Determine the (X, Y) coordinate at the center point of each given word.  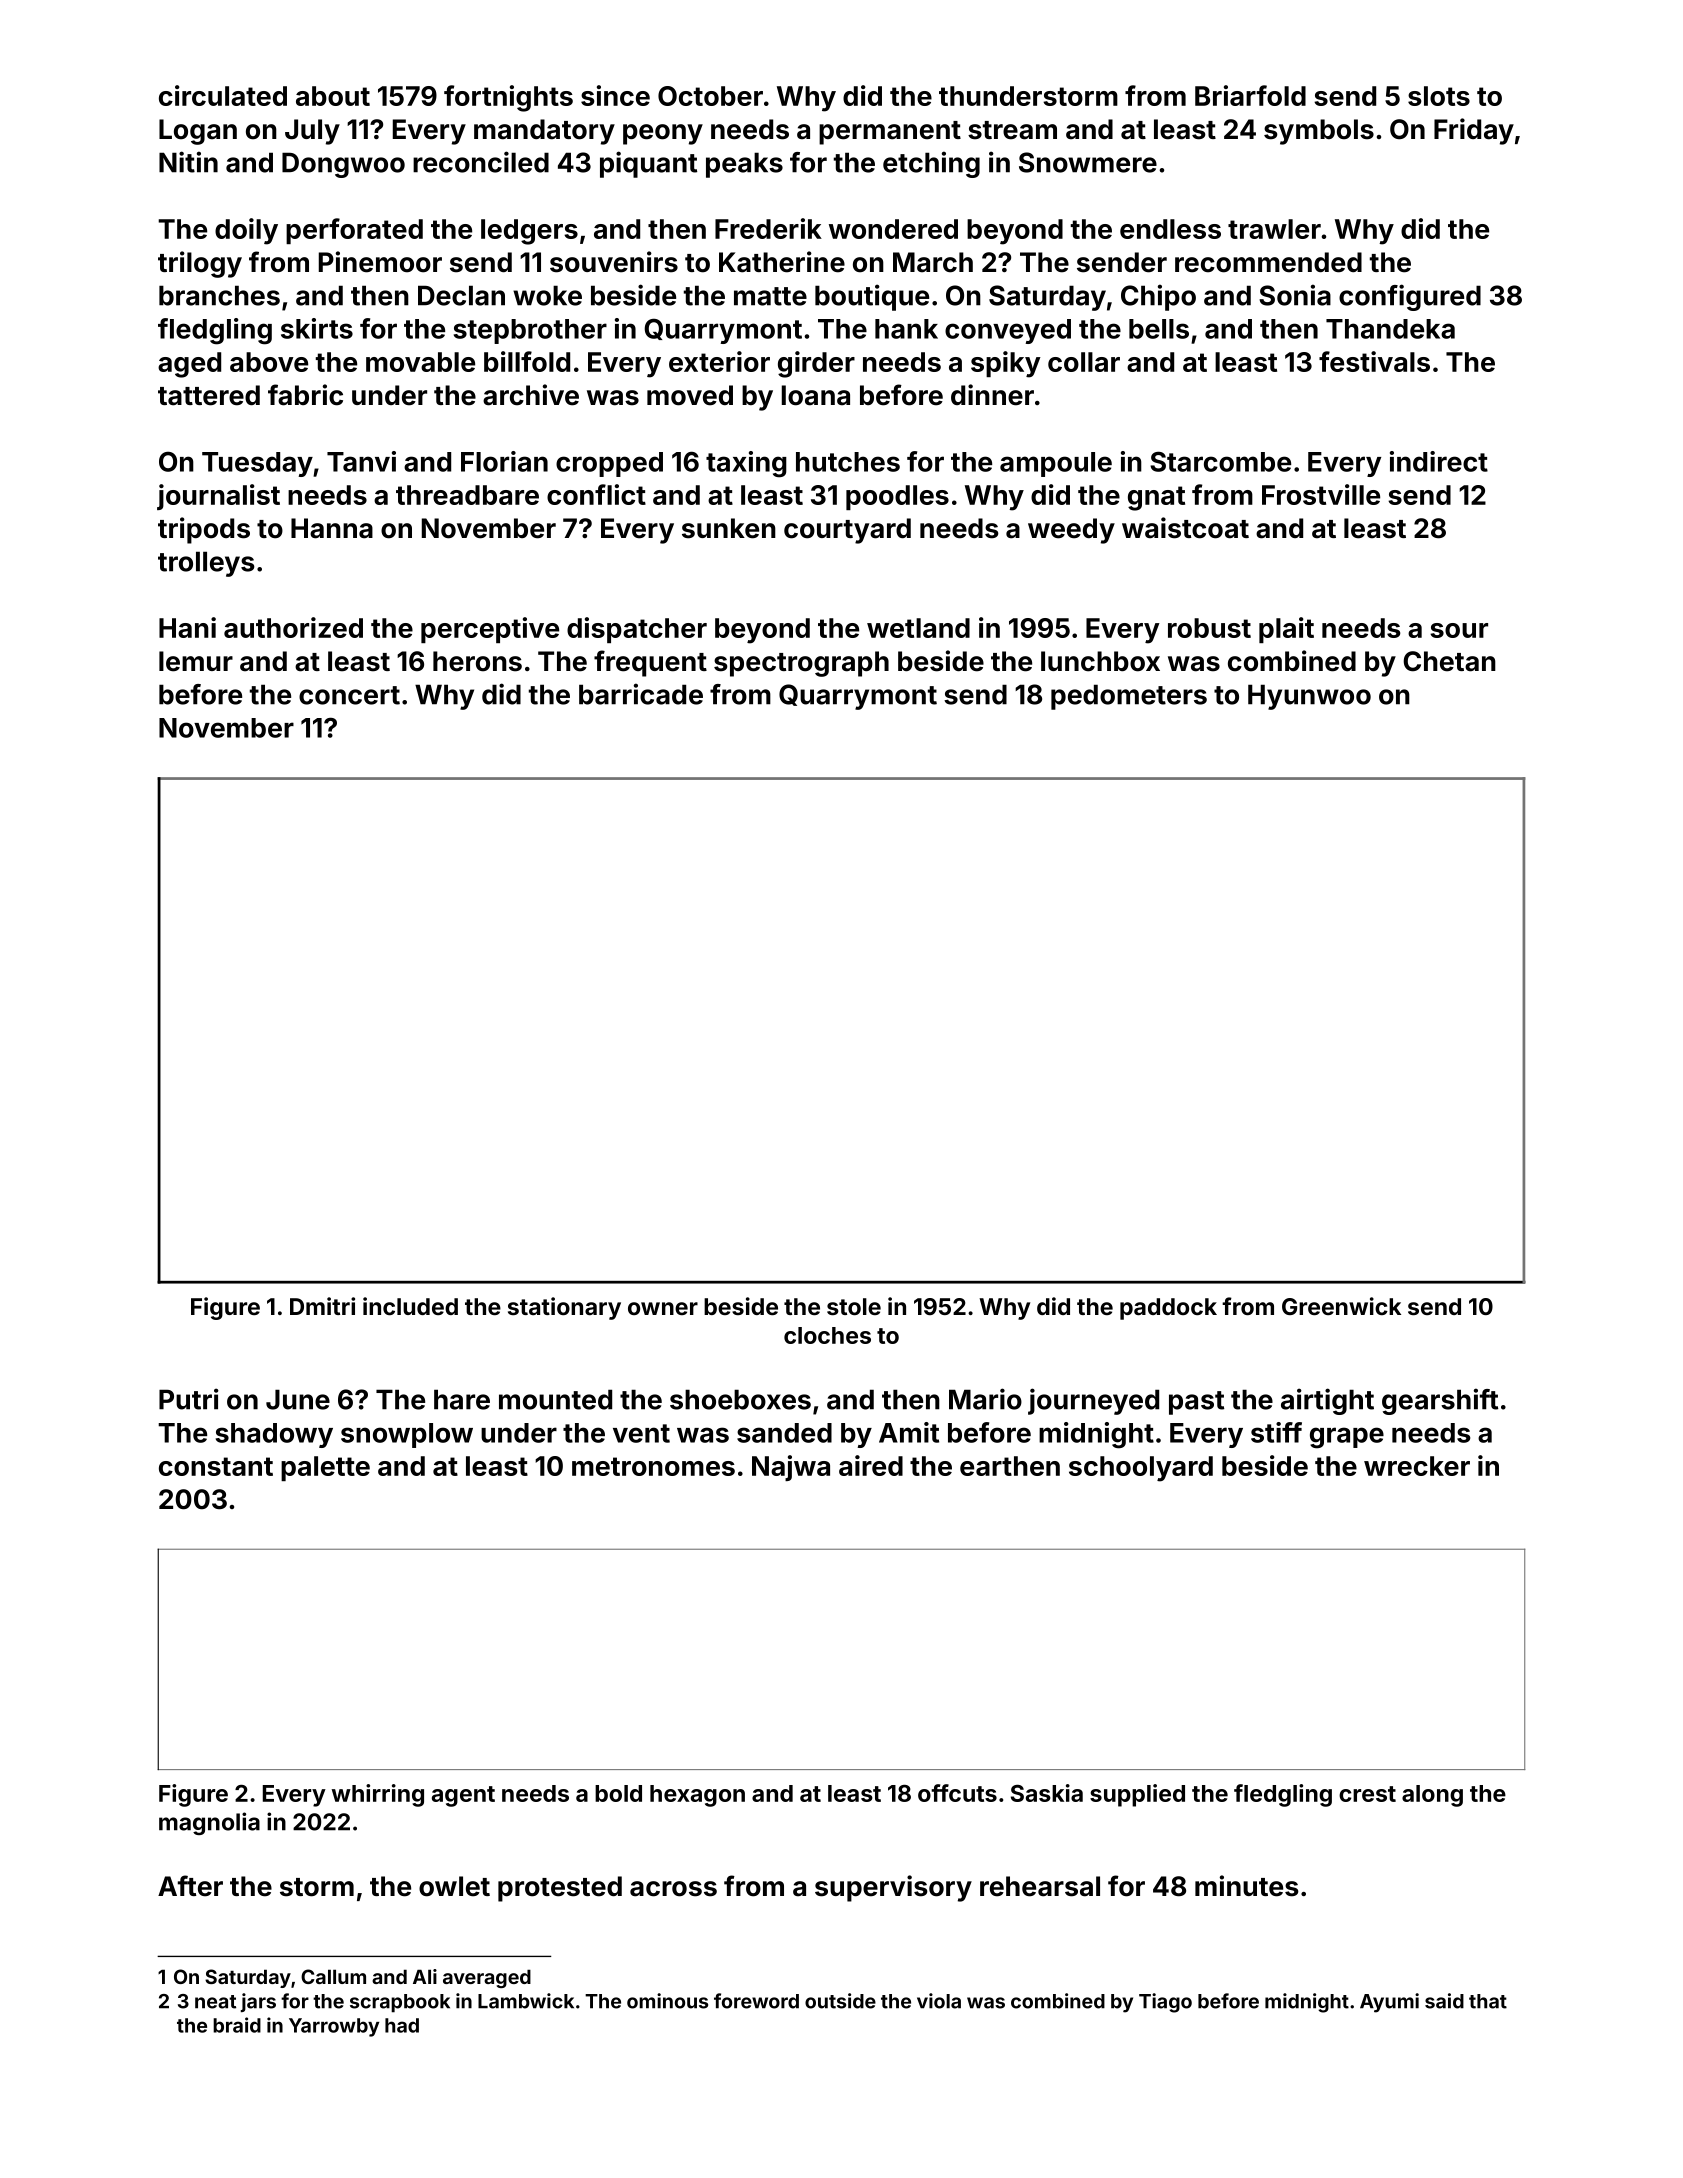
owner (663, 1308)
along (1432, 1796)
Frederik (768, 228)
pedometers (1129, 697)
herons (477, 661)
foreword (756, 2001)
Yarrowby (334, 2027)
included (410, 1306)
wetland (918, 628)
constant (216, 1466)
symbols (1319, 132)
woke (547, 295)
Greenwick (1341, 1306)
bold (618, 1793)
